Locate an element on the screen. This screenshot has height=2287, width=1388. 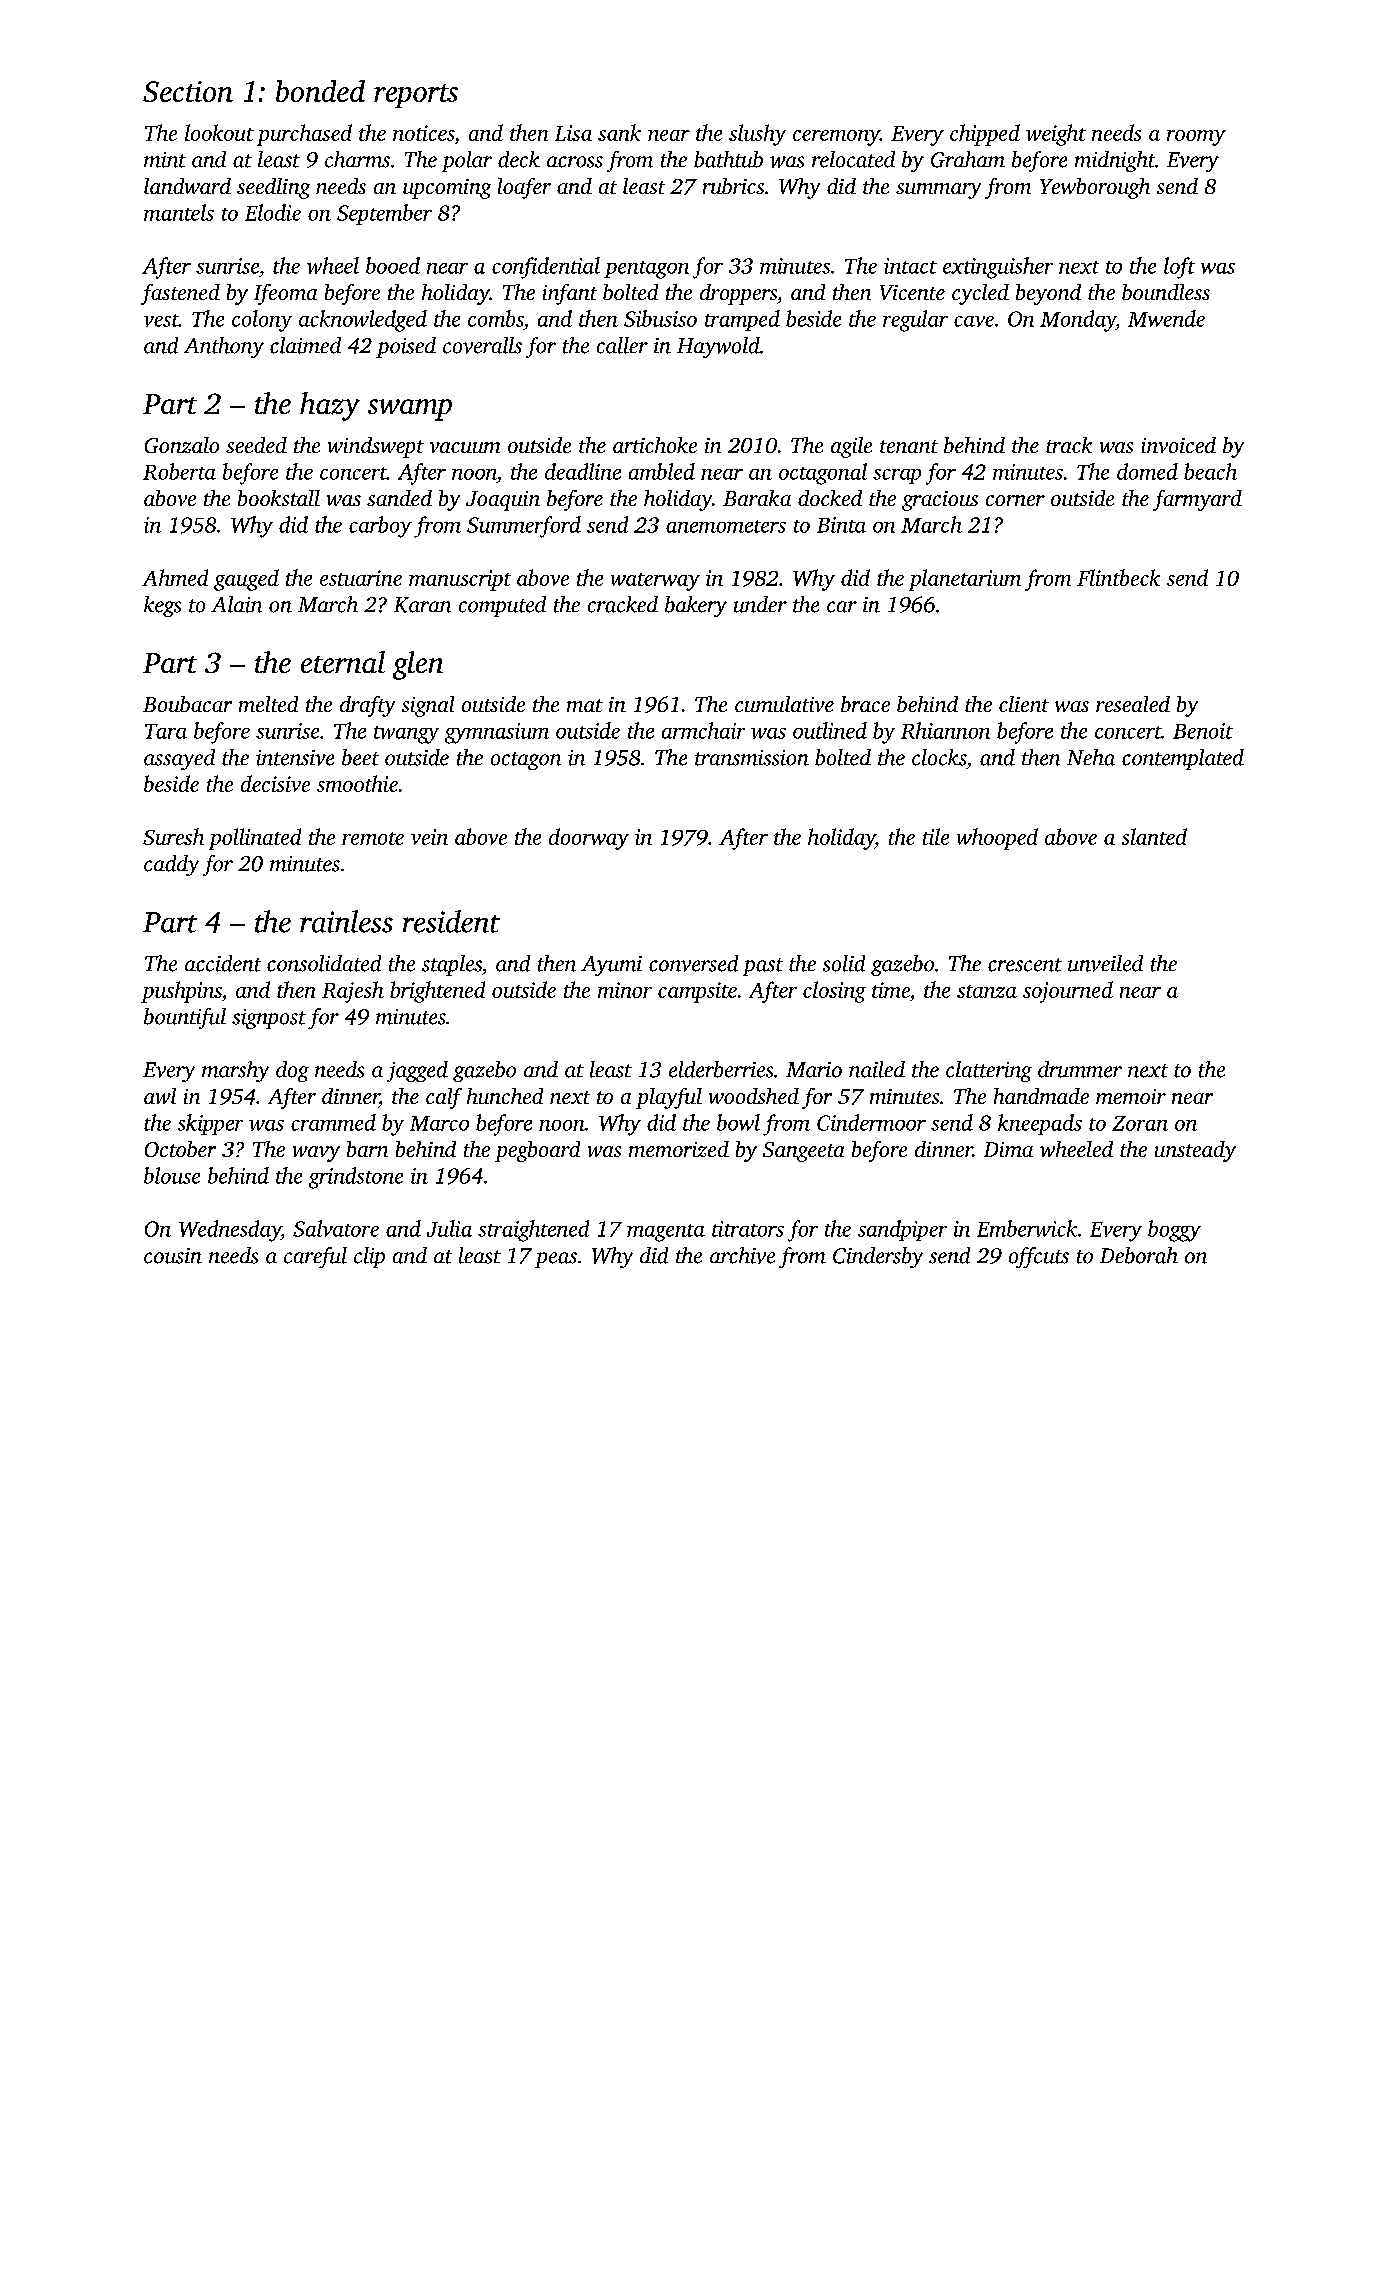
scrap is located at coordinates (897, 476).
